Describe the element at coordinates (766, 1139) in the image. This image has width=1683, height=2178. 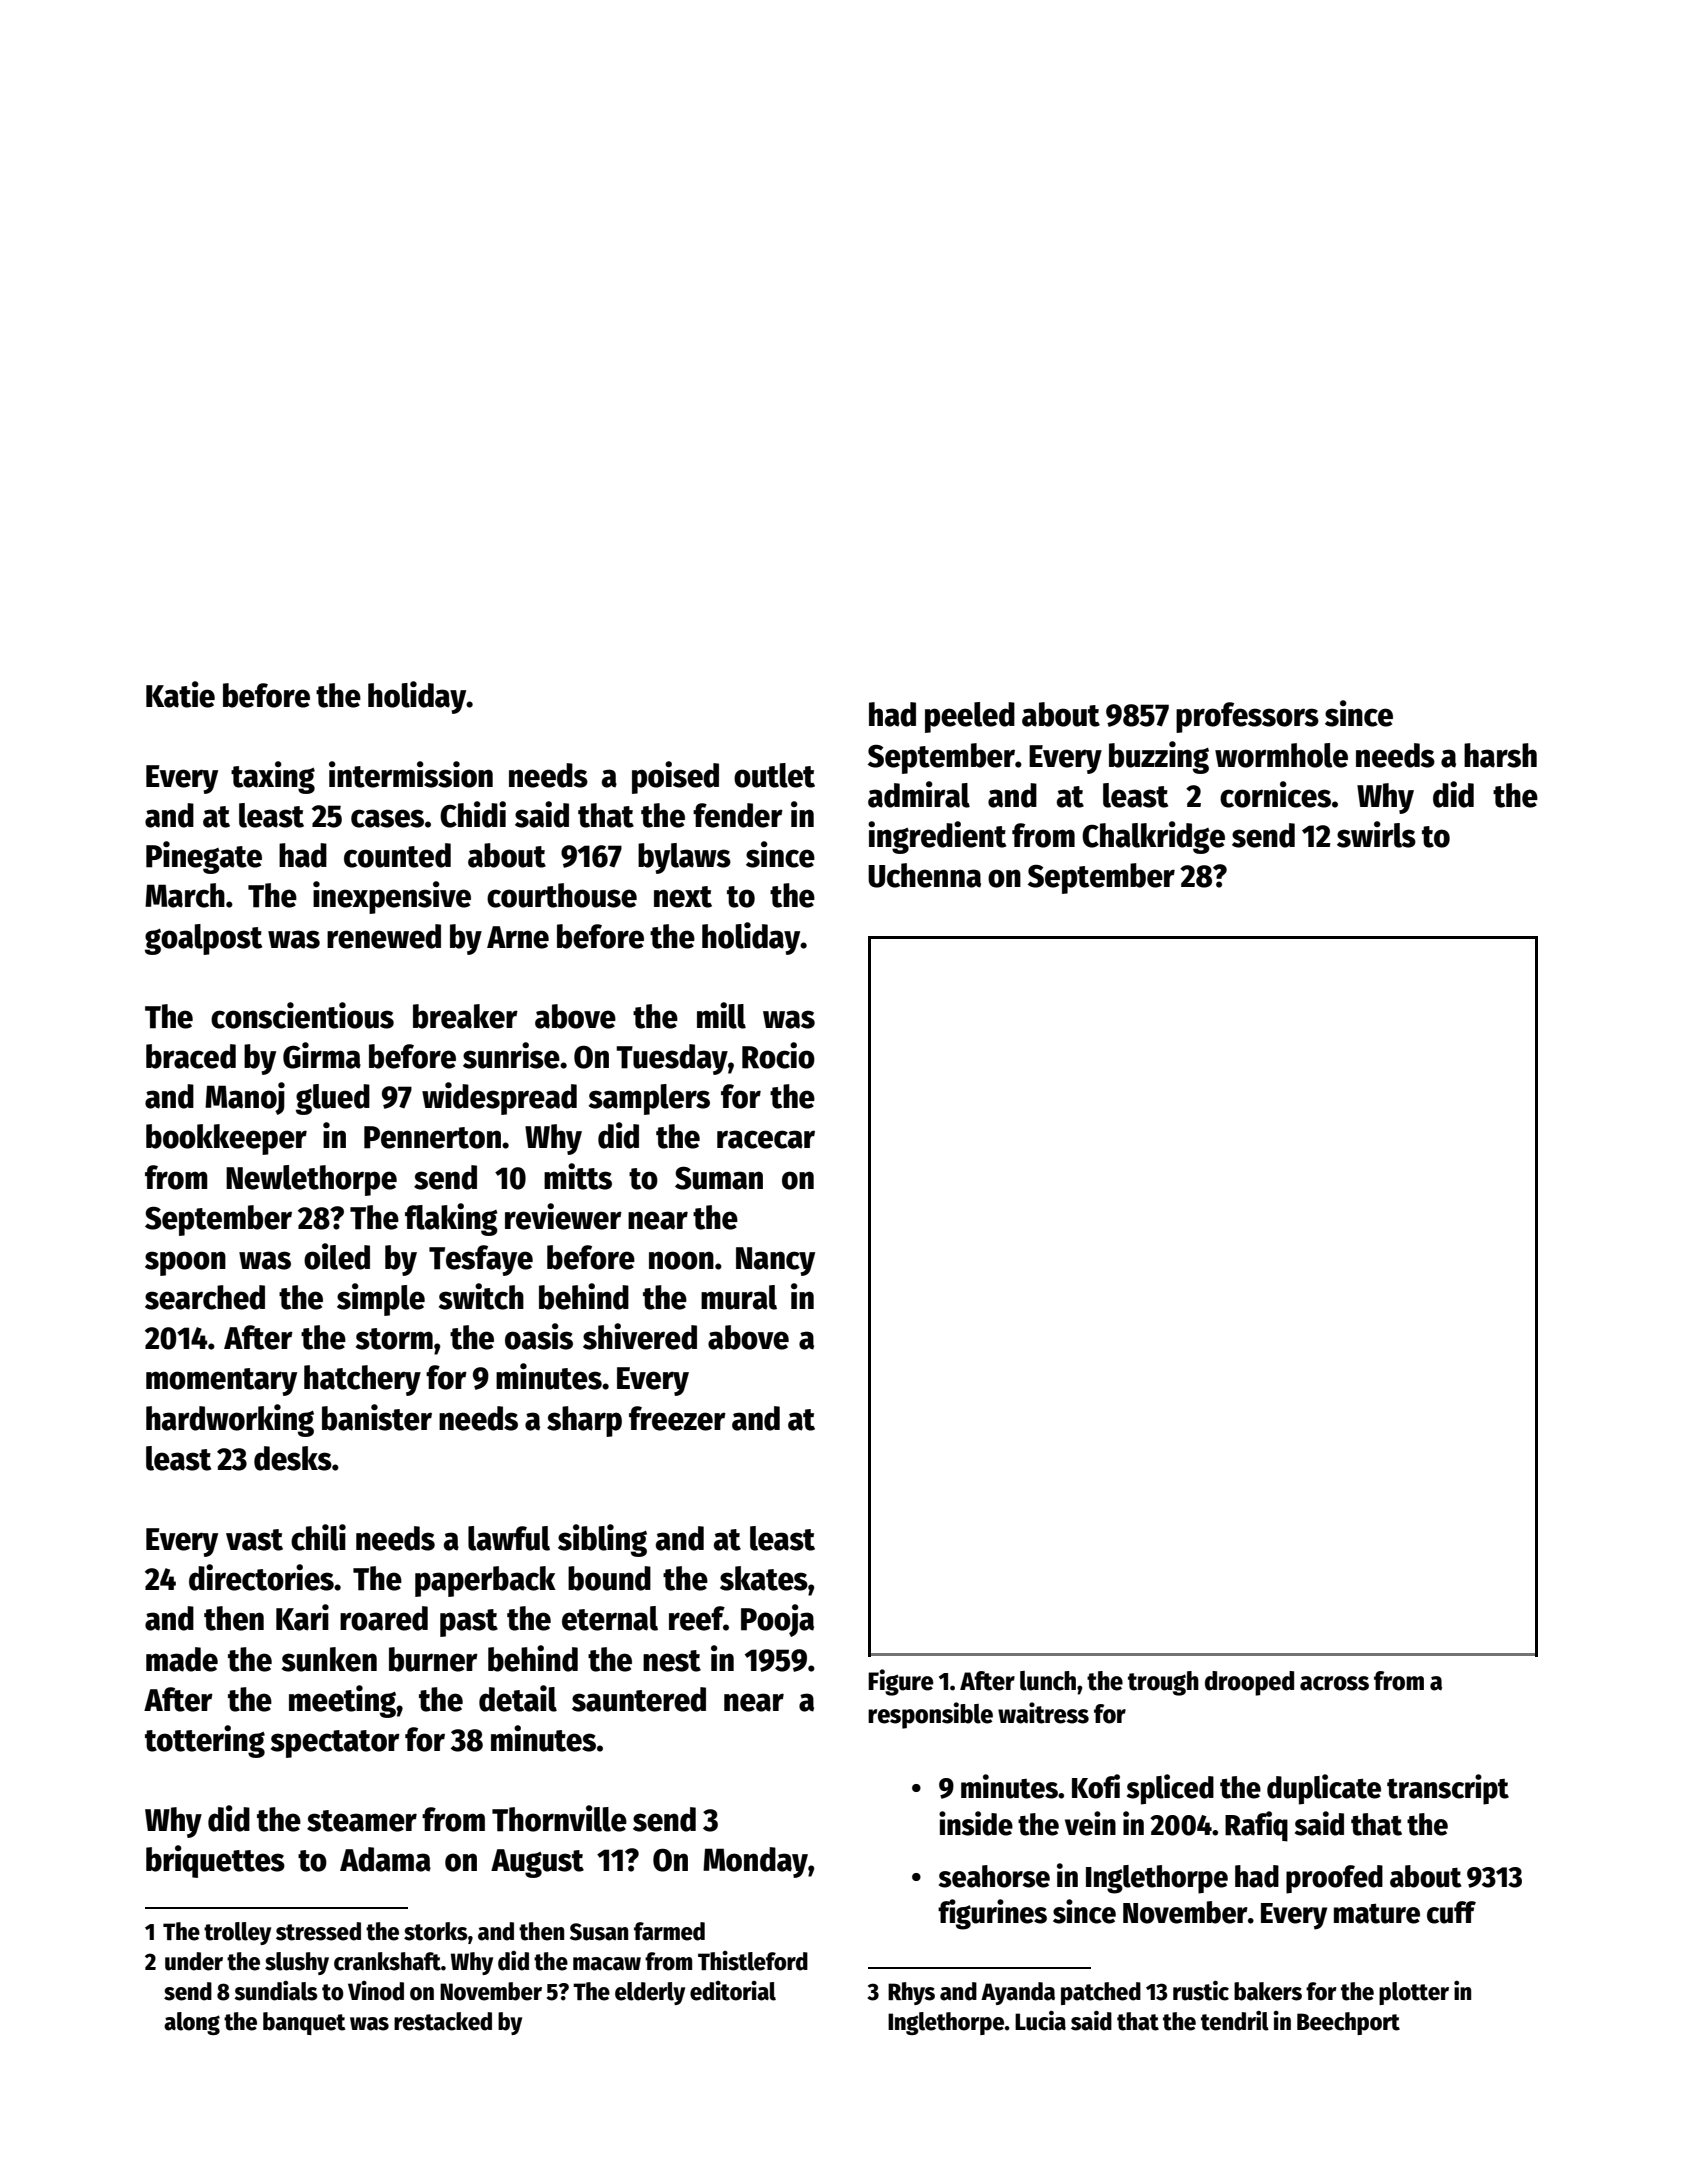
I see `racecar` at that location.
